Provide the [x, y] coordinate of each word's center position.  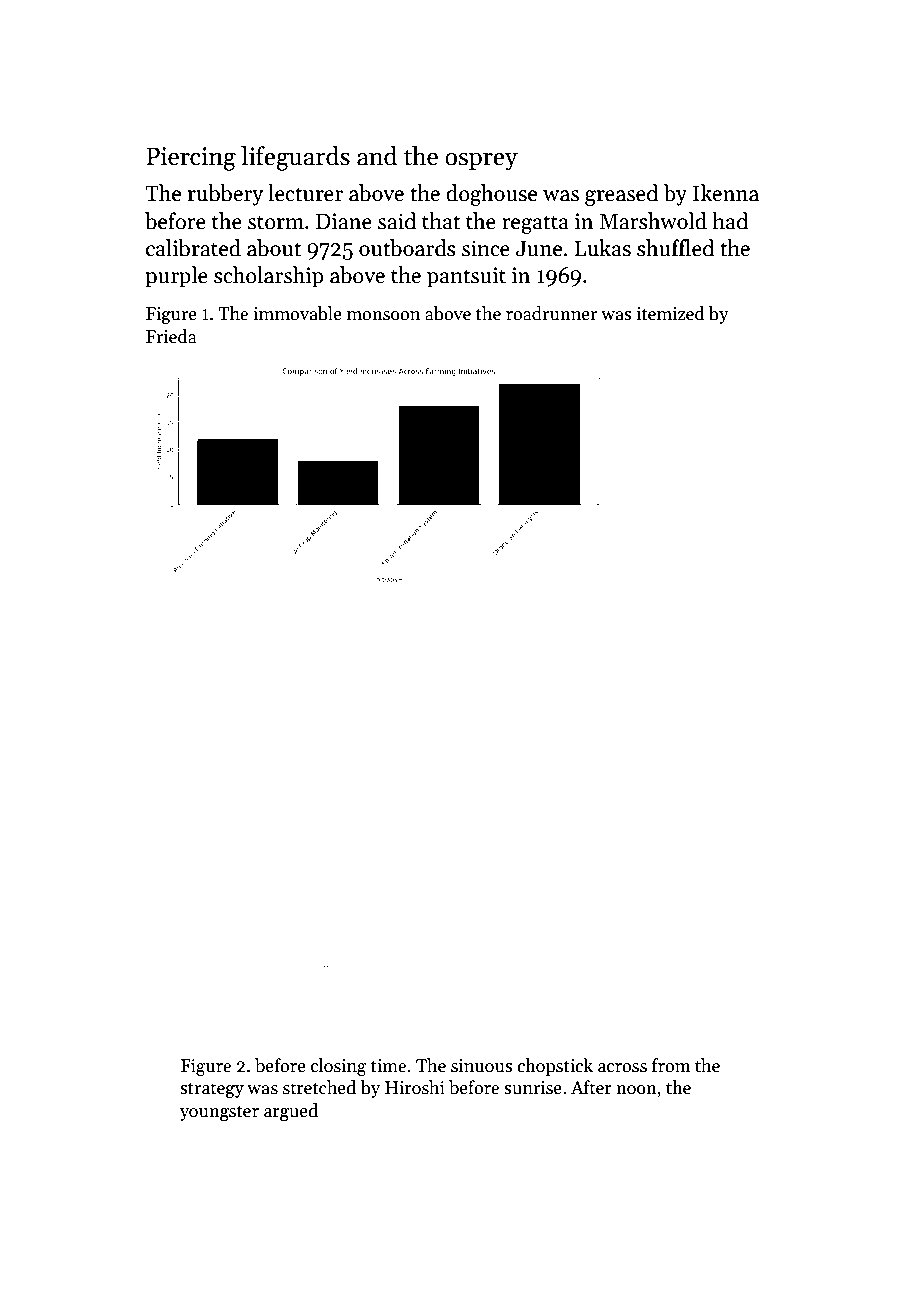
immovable [297, 313]
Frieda [171, 336]
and [377, 156]
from [671, 1065]
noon [636, 1090]
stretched [319, 1087]
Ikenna [726, 193]
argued [291, 1112]
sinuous [481, 1066]
